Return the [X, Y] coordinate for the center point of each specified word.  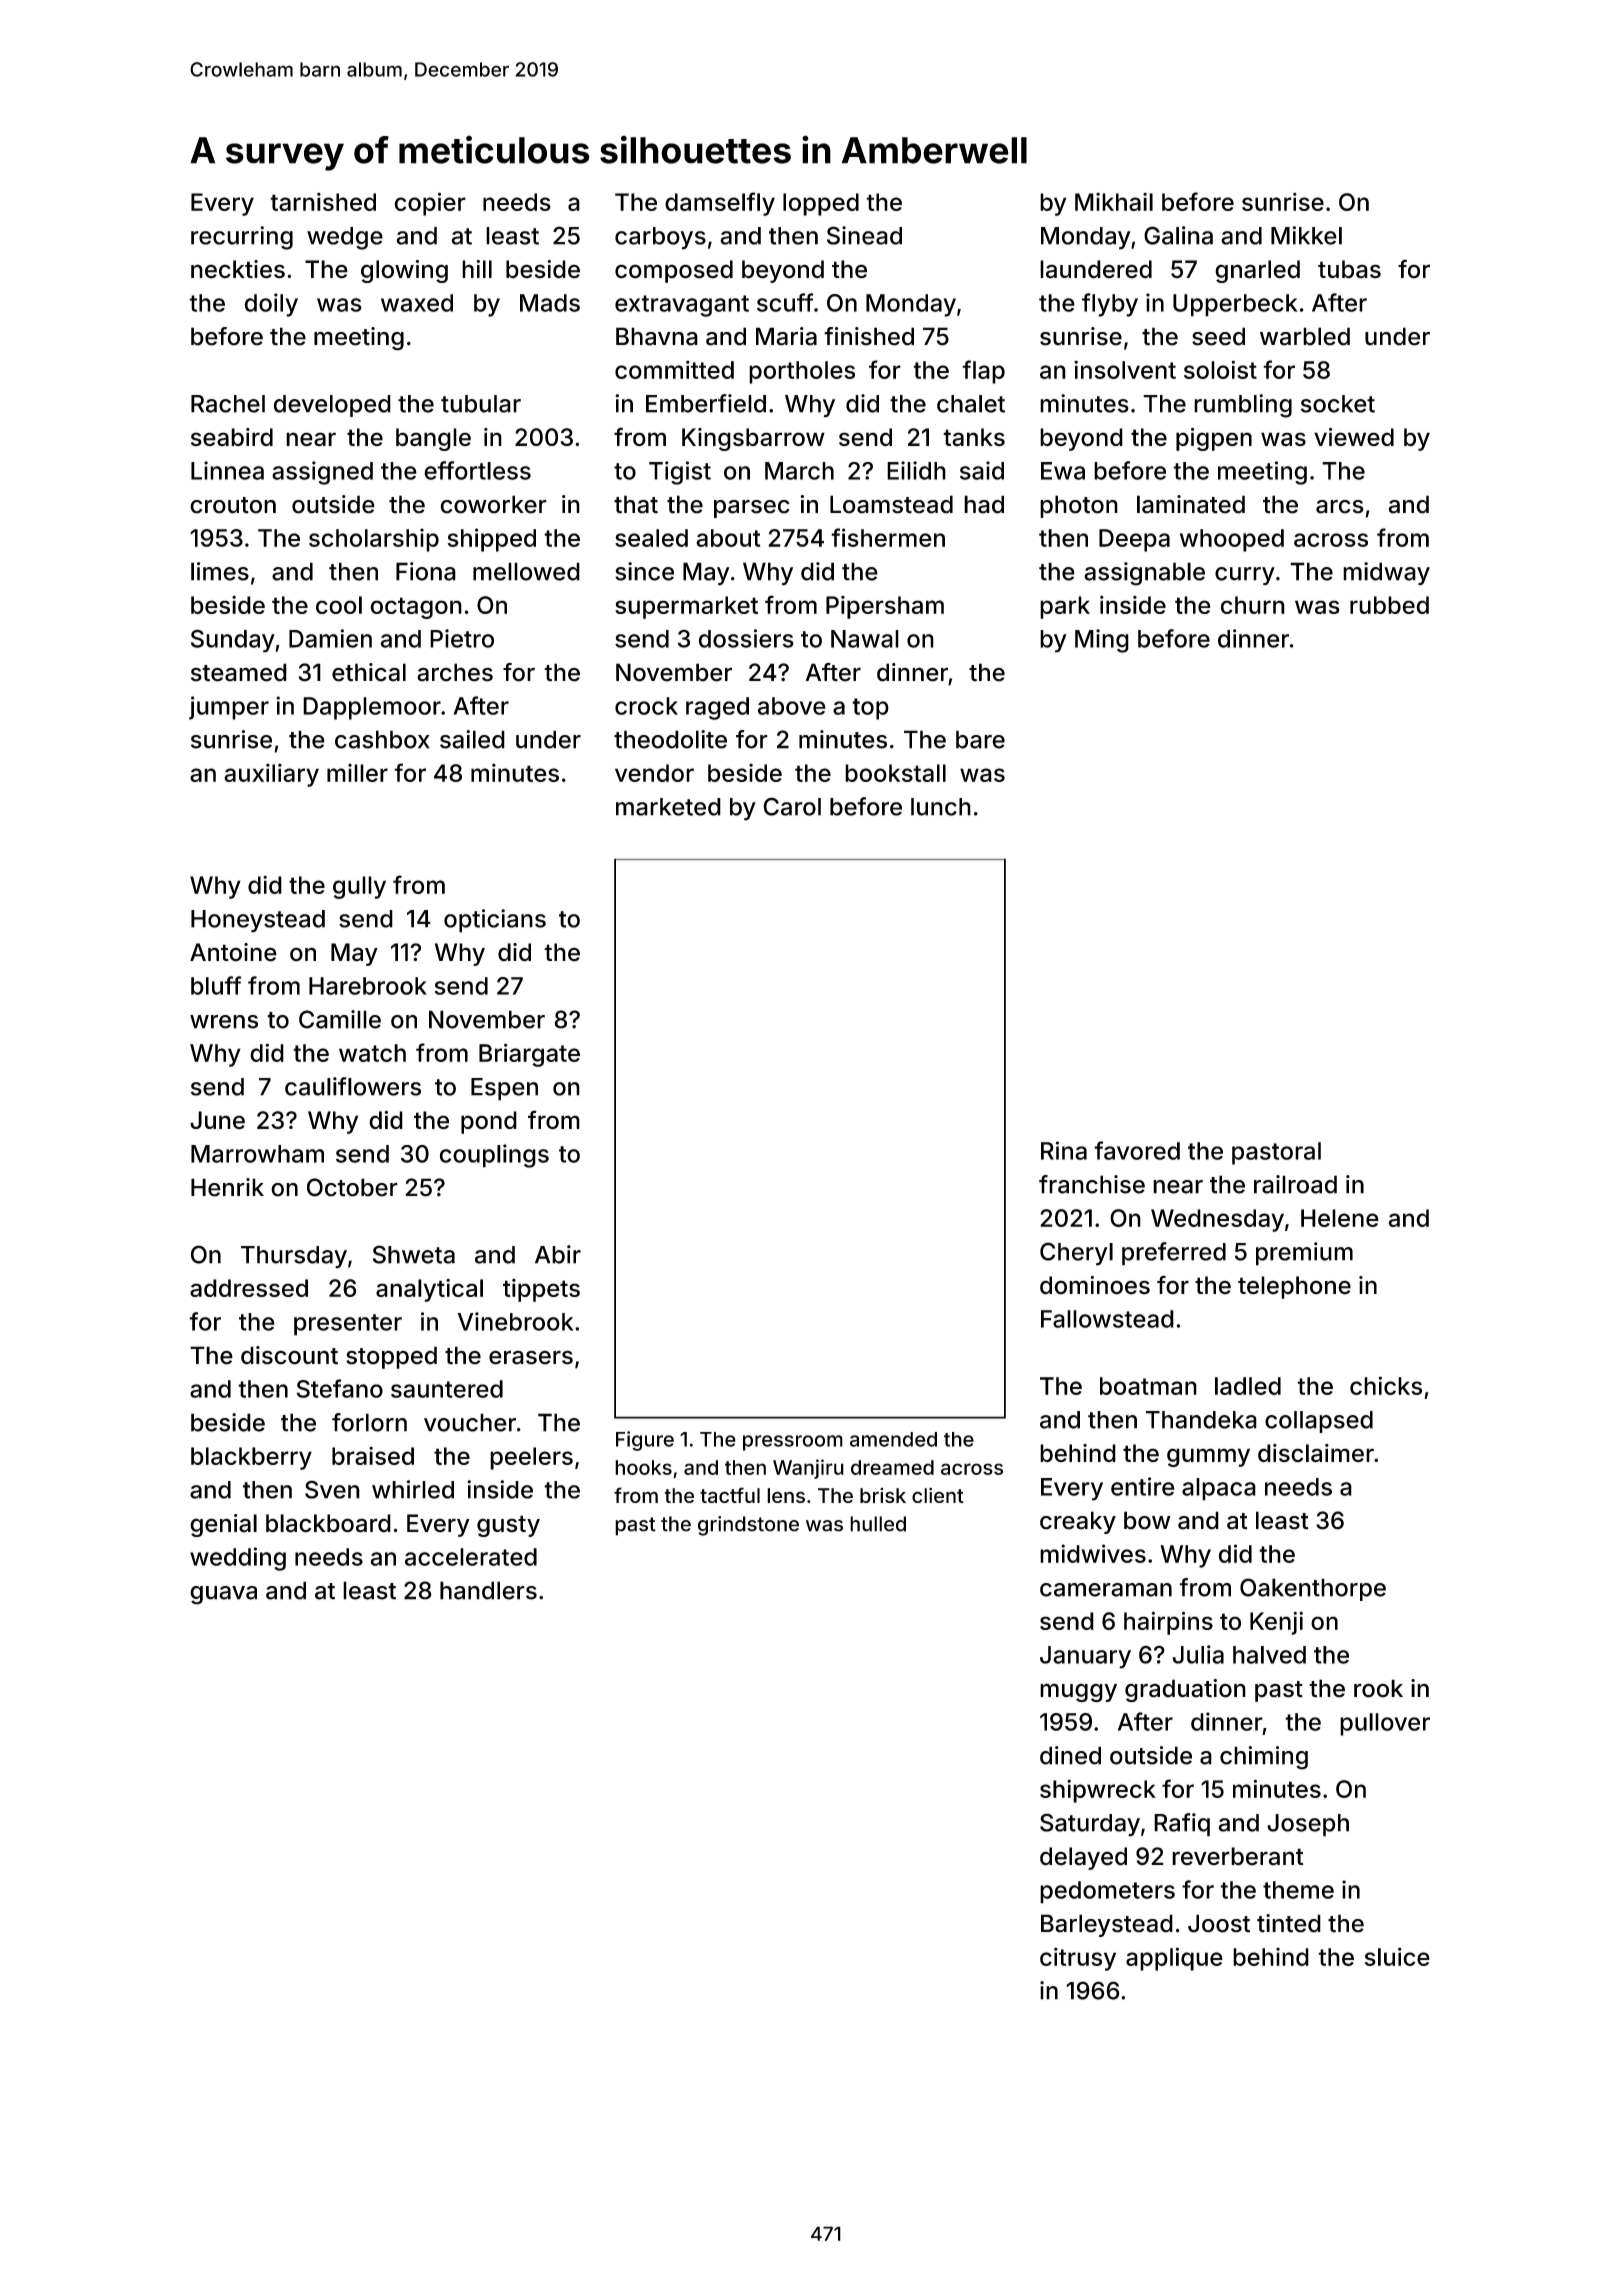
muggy [1078, 1693]
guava [223, 1595]
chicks [1386, 1385]
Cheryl [1076, 1254]
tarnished [323, 202]
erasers [531, 1357]
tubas [1349, 269]
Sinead [864, 235]
